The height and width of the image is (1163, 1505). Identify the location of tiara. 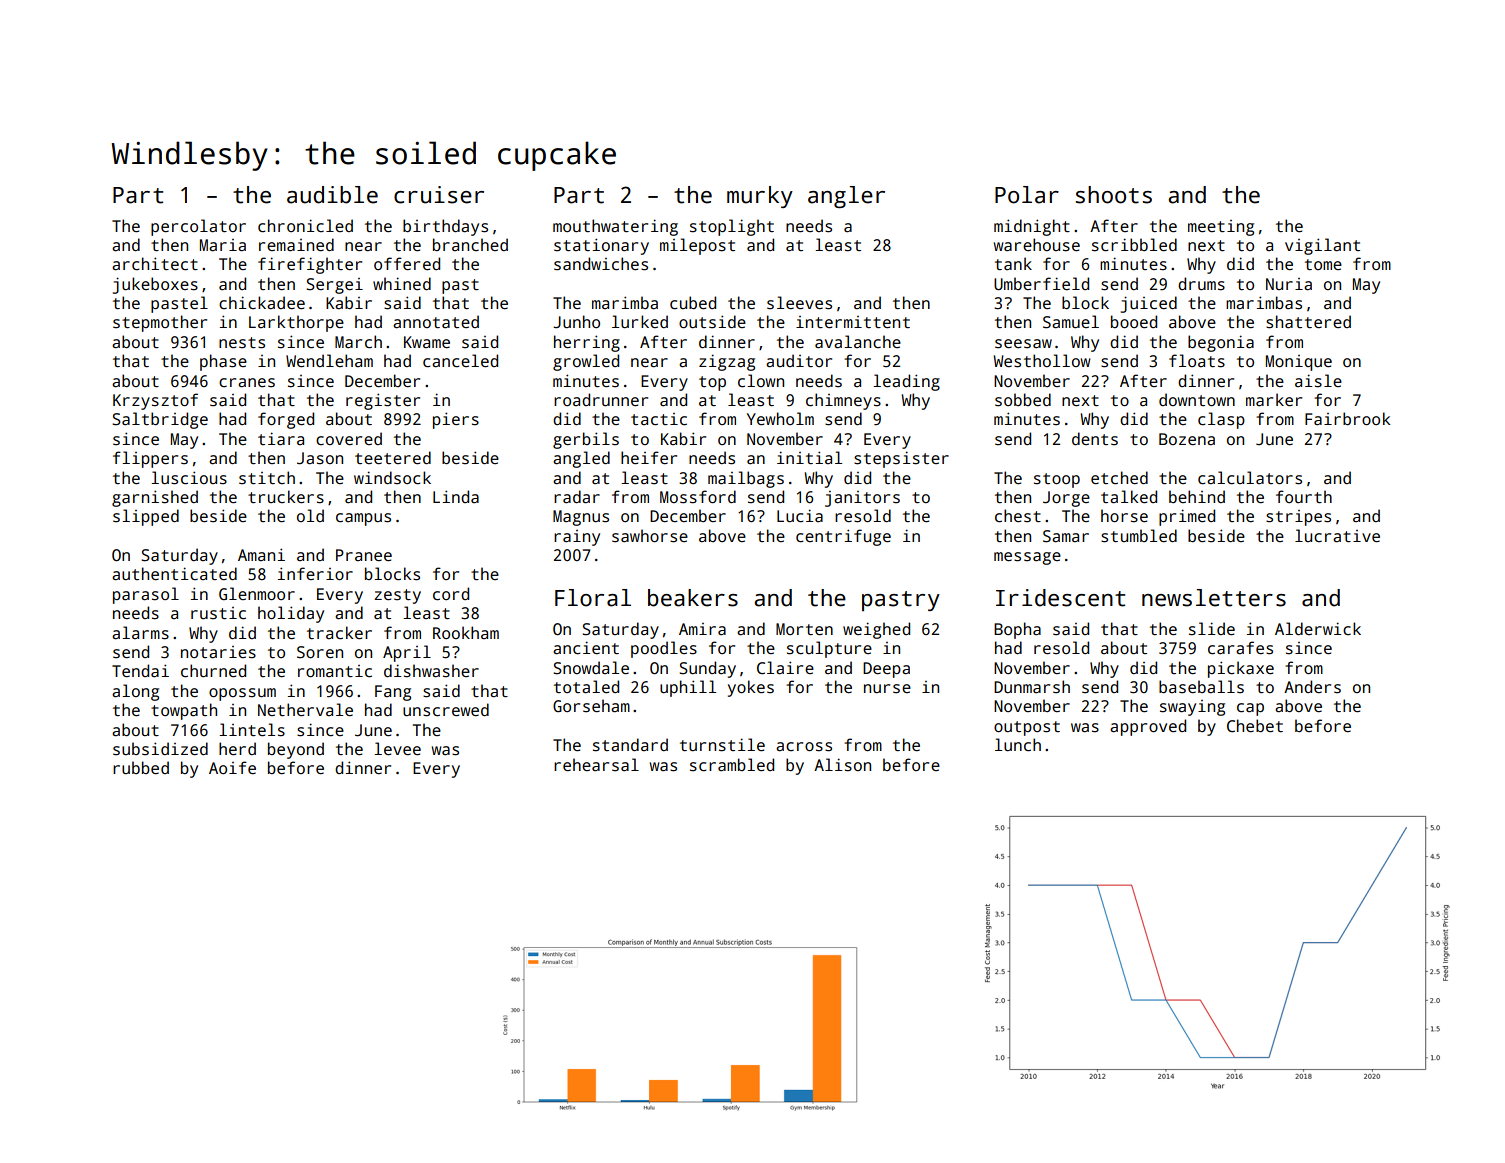
(281, 439).
